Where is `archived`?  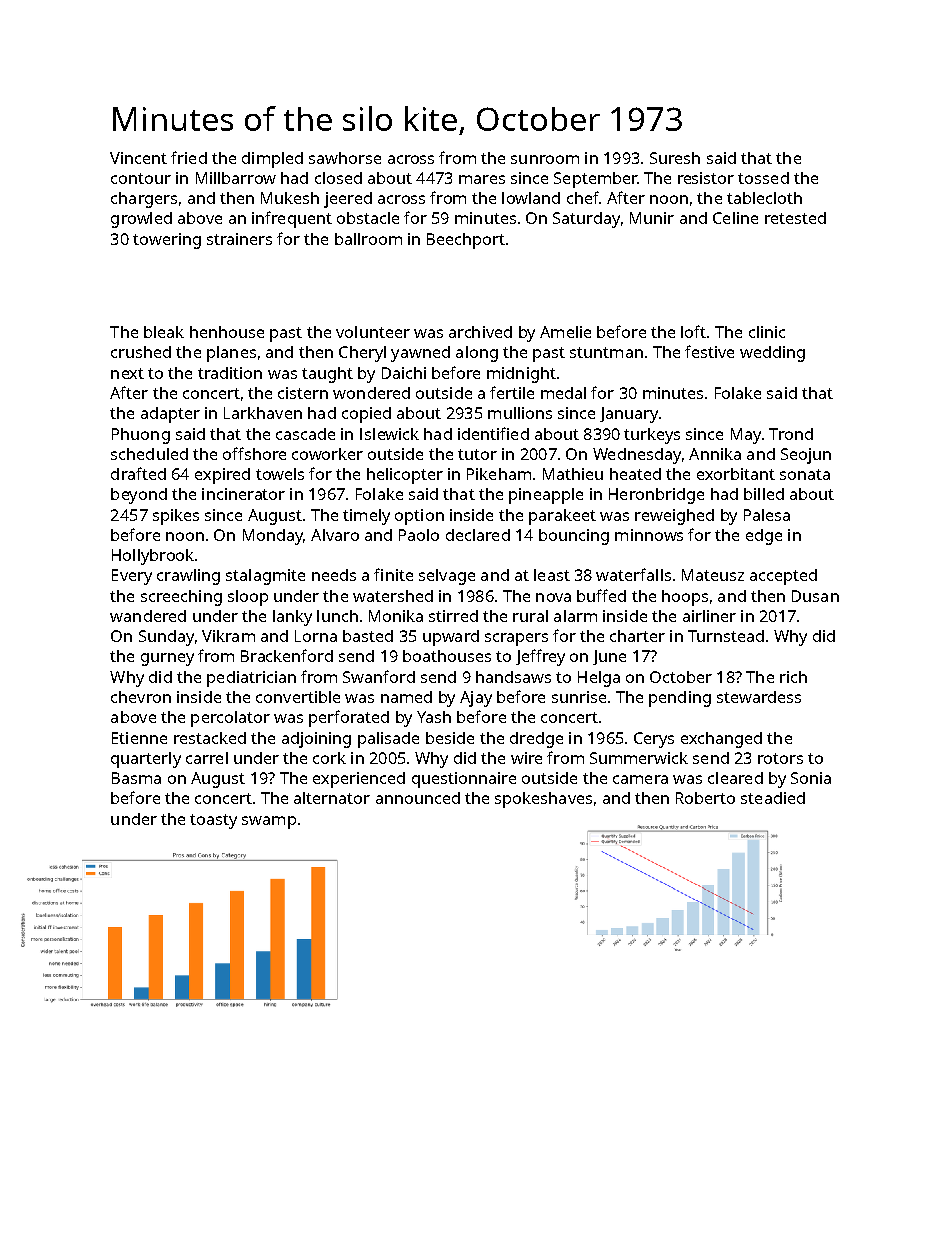
archived is located at coordinates (480, 332).
